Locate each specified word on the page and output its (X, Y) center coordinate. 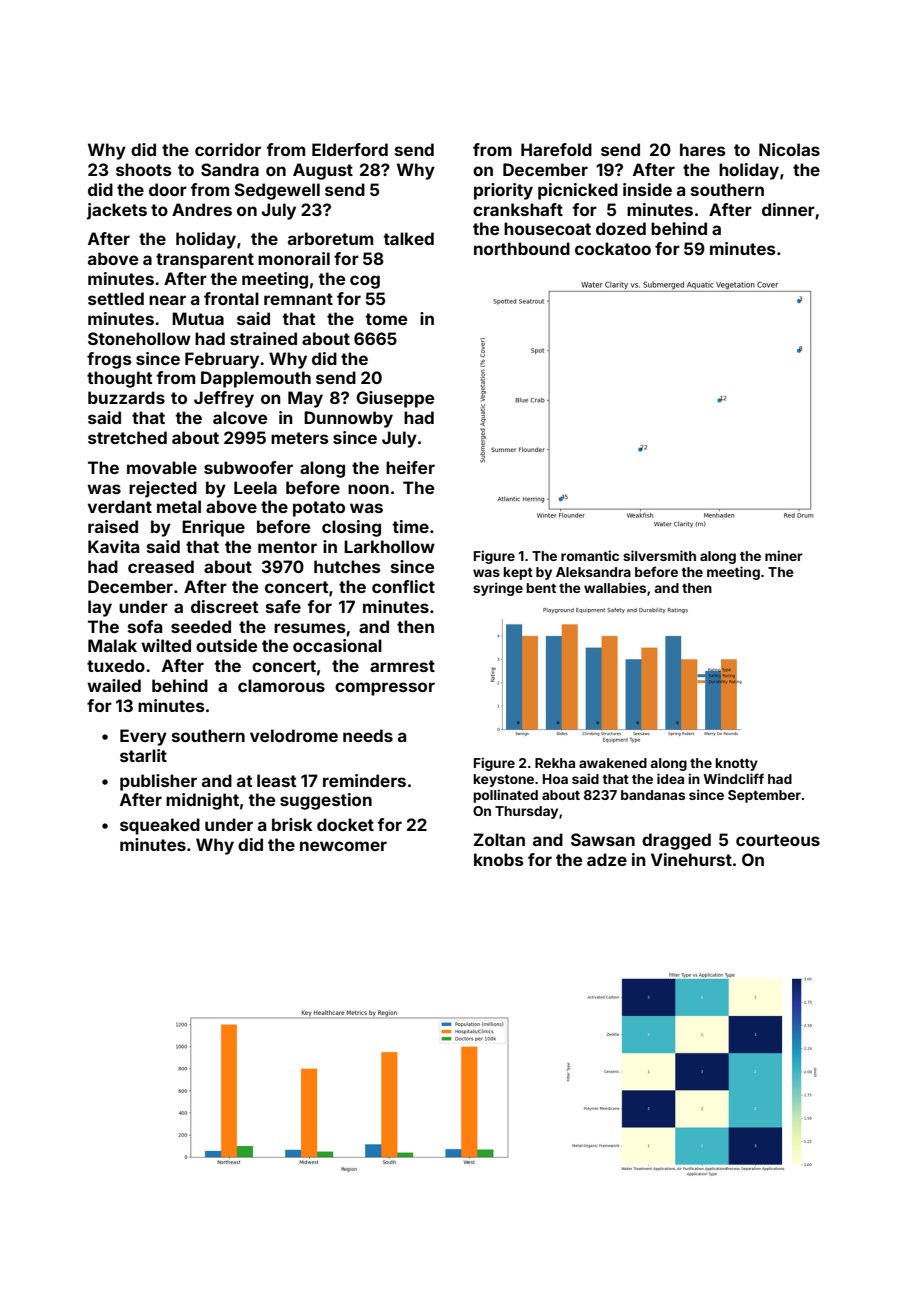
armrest (402, 666)
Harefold (556, 149)
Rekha (555, 763)
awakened (613, 763)
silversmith (659, 555)
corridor (228, 149)
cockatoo (613, 248)
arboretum (330, 238)
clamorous (281, 685)
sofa (145, 626)
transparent (205, 261)
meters (300, 438)
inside (647, 189)
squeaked (160, 826)
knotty (736, 764)
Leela (255, 487)
